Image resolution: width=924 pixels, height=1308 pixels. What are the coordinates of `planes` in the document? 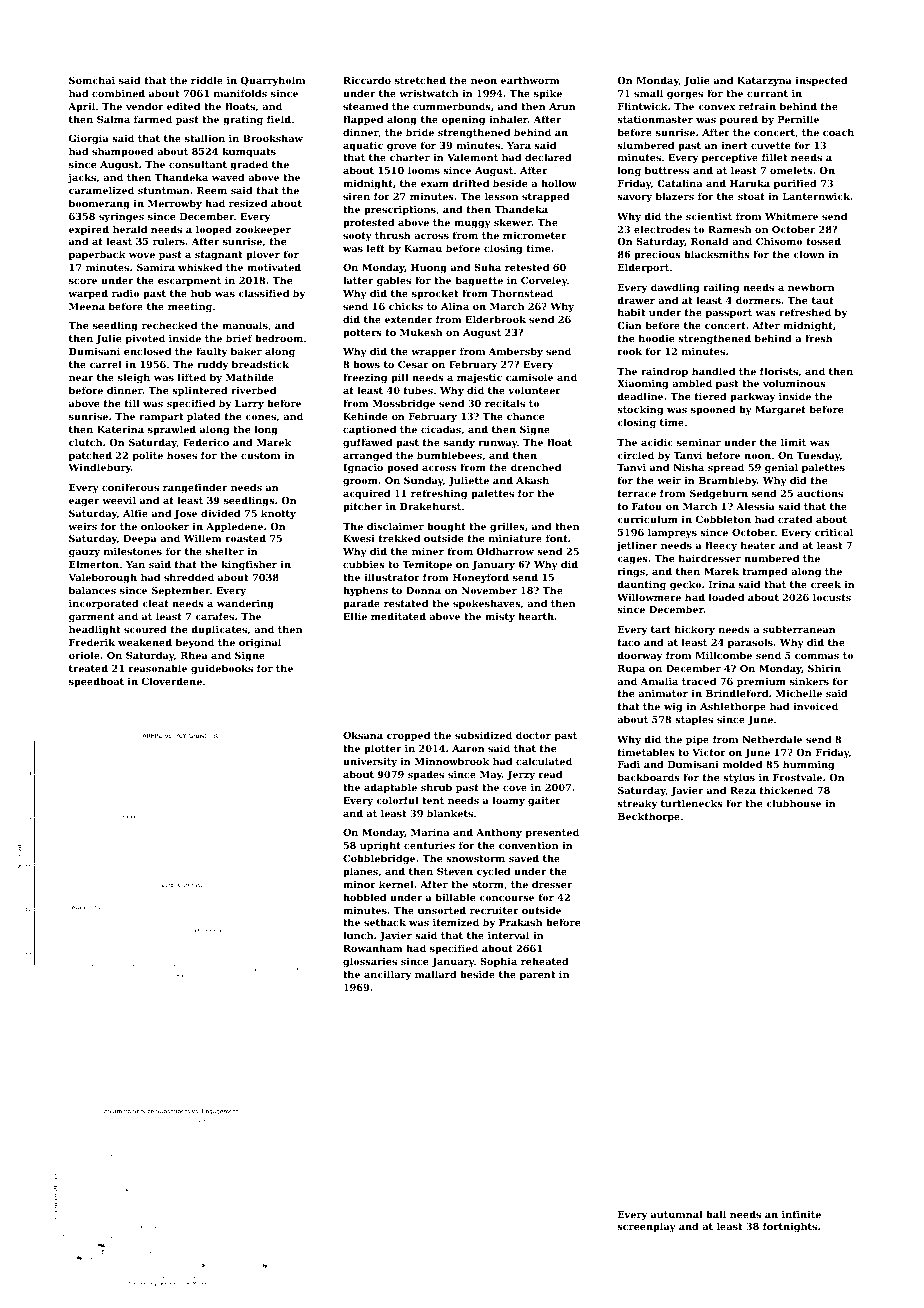 It's located at (360, 872).
